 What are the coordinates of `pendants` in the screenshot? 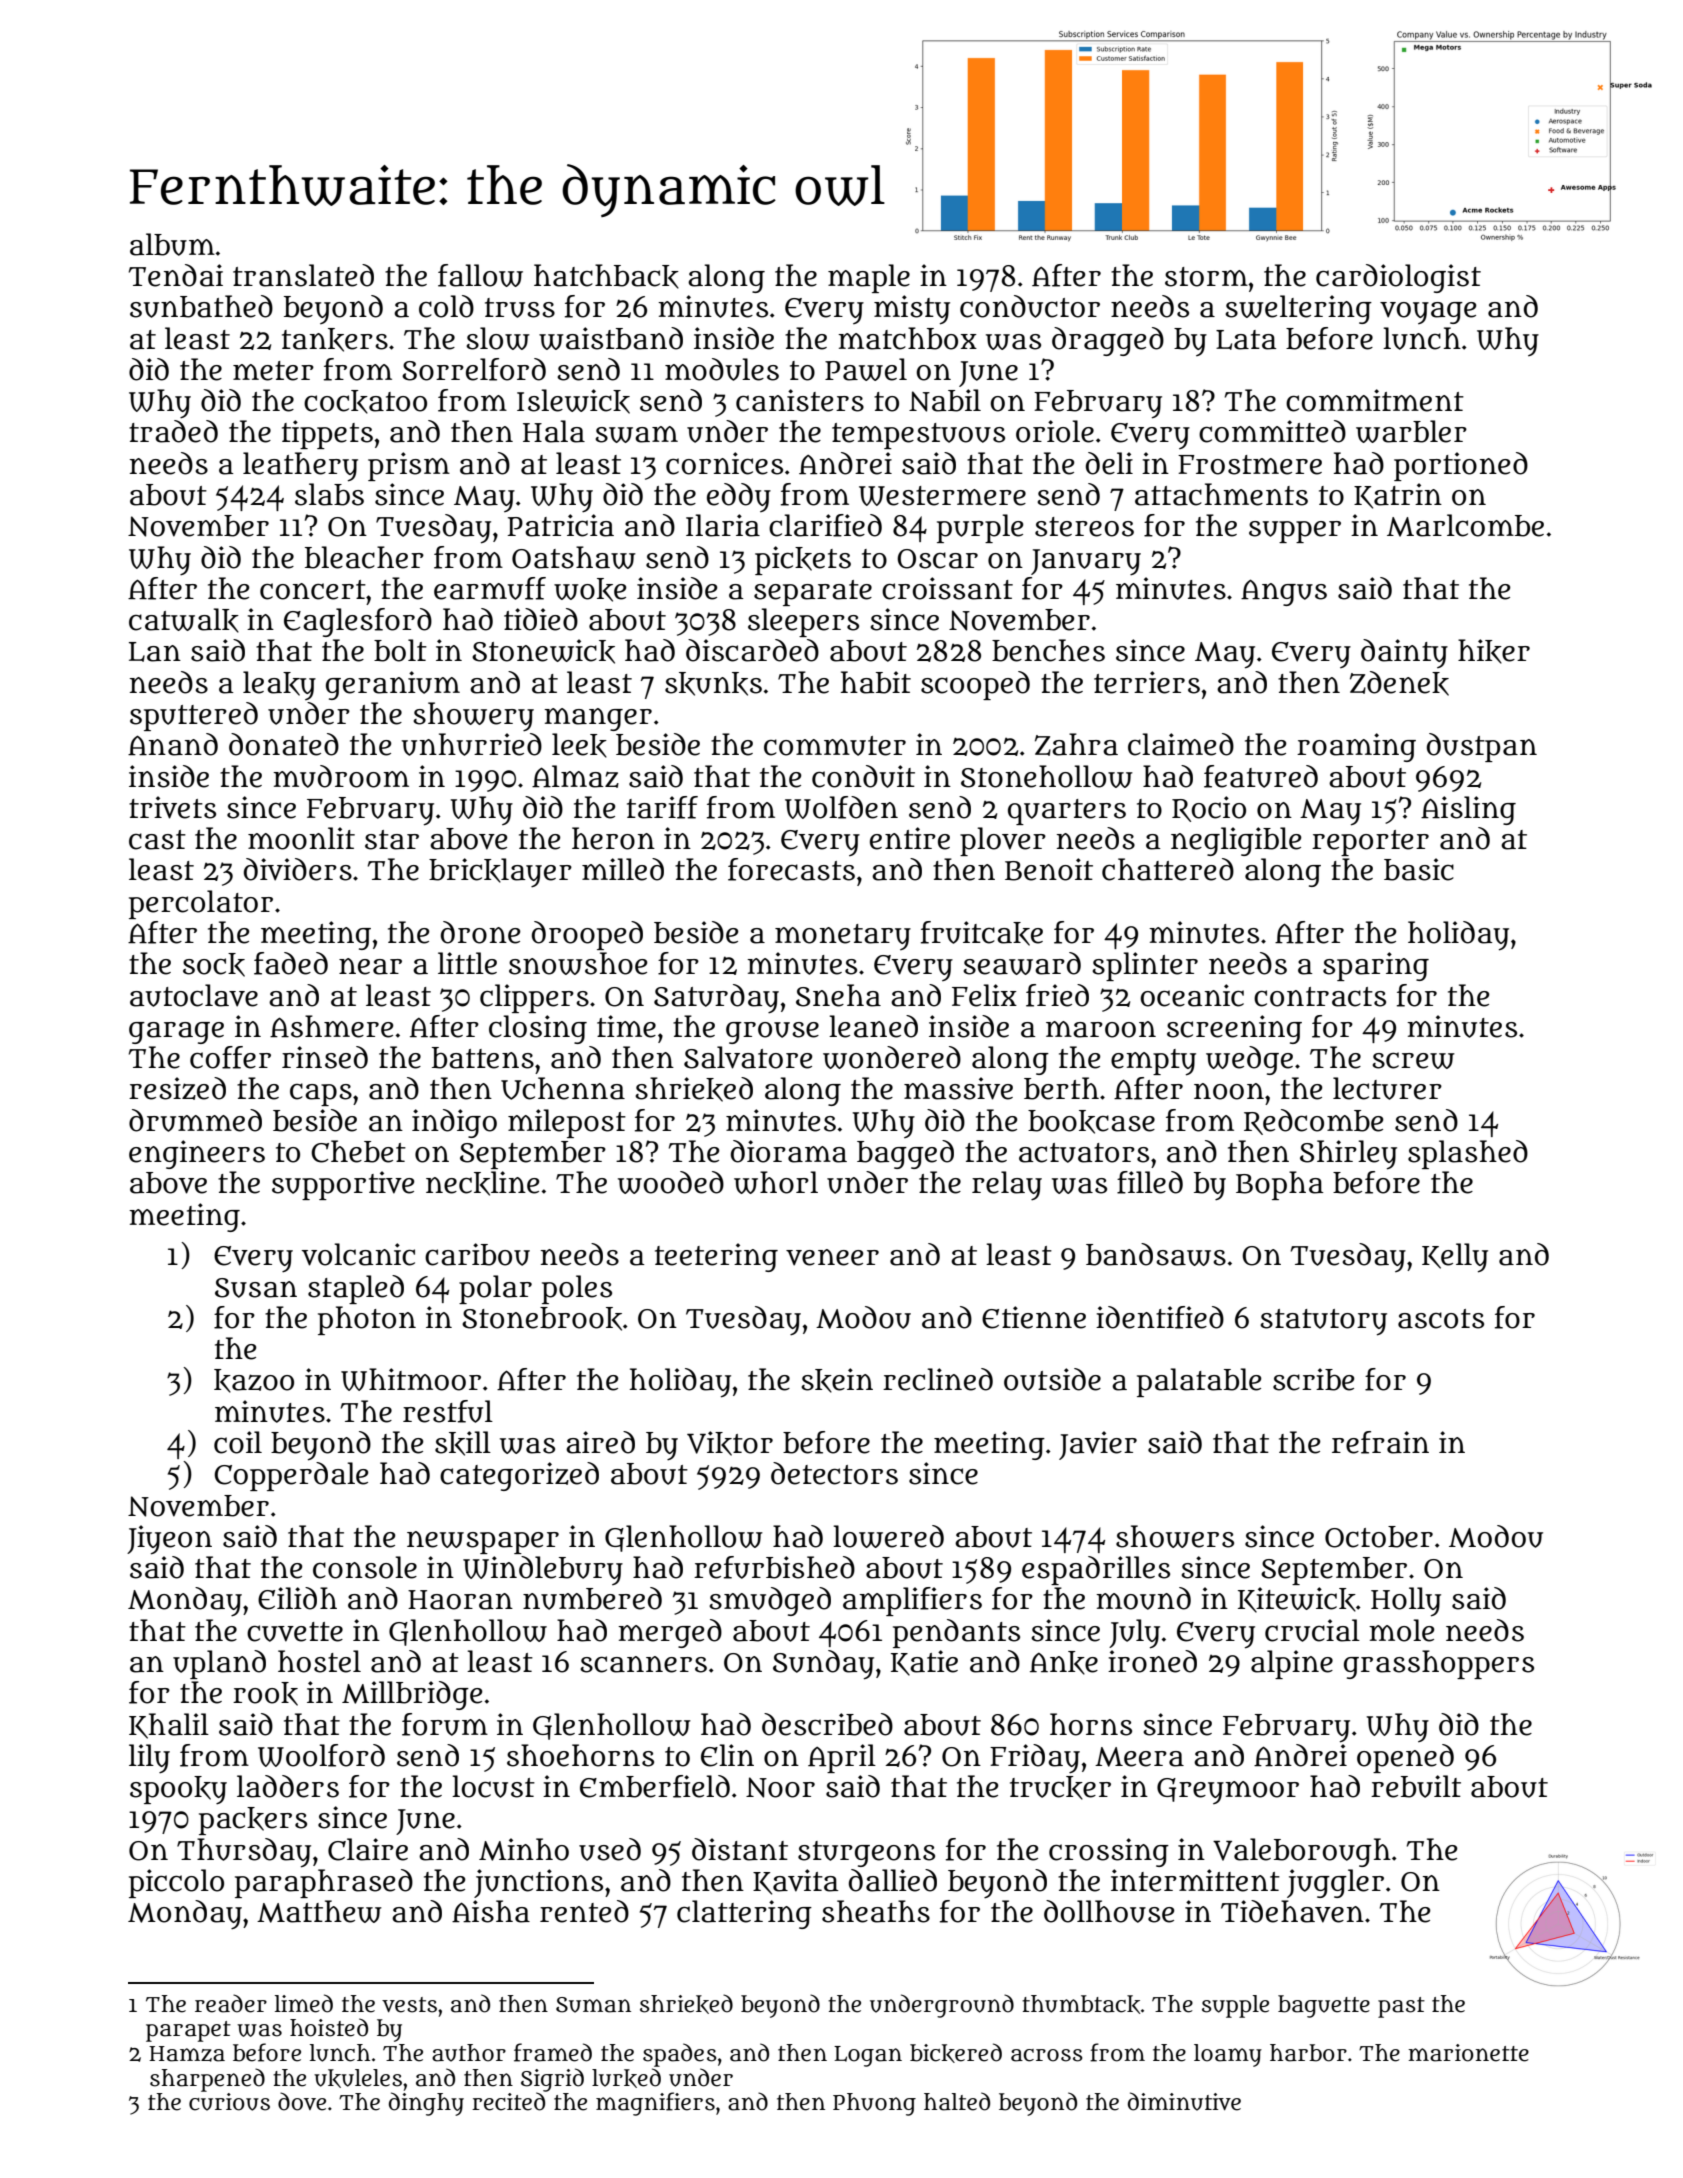 It's located at (956, 1633).
